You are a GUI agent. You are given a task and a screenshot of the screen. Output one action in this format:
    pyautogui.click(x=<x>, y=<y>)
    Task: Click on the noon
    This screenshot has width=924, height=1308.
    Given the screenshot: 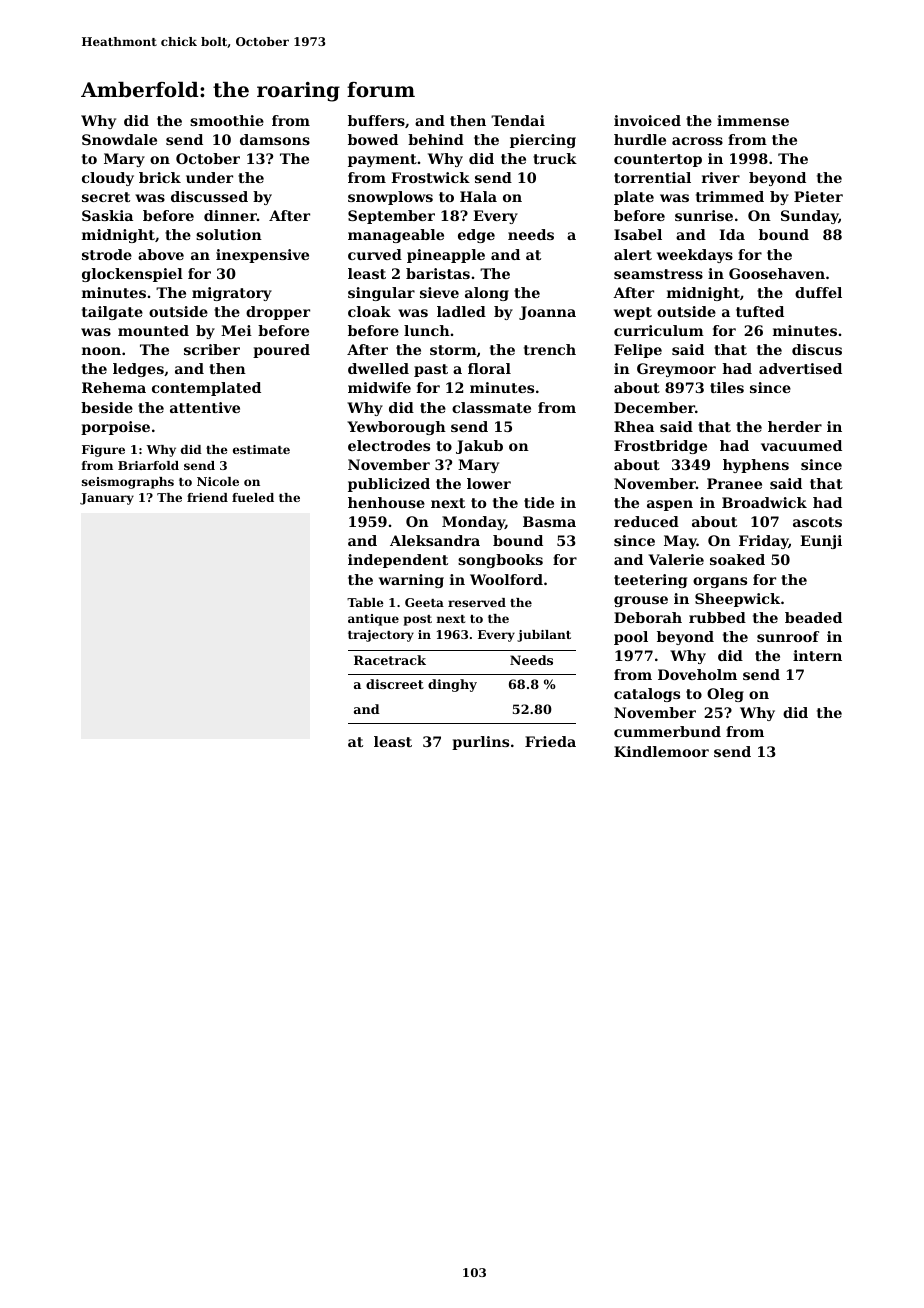 What is the action you would take?
    pyautogui.click(x=101, y=351)
